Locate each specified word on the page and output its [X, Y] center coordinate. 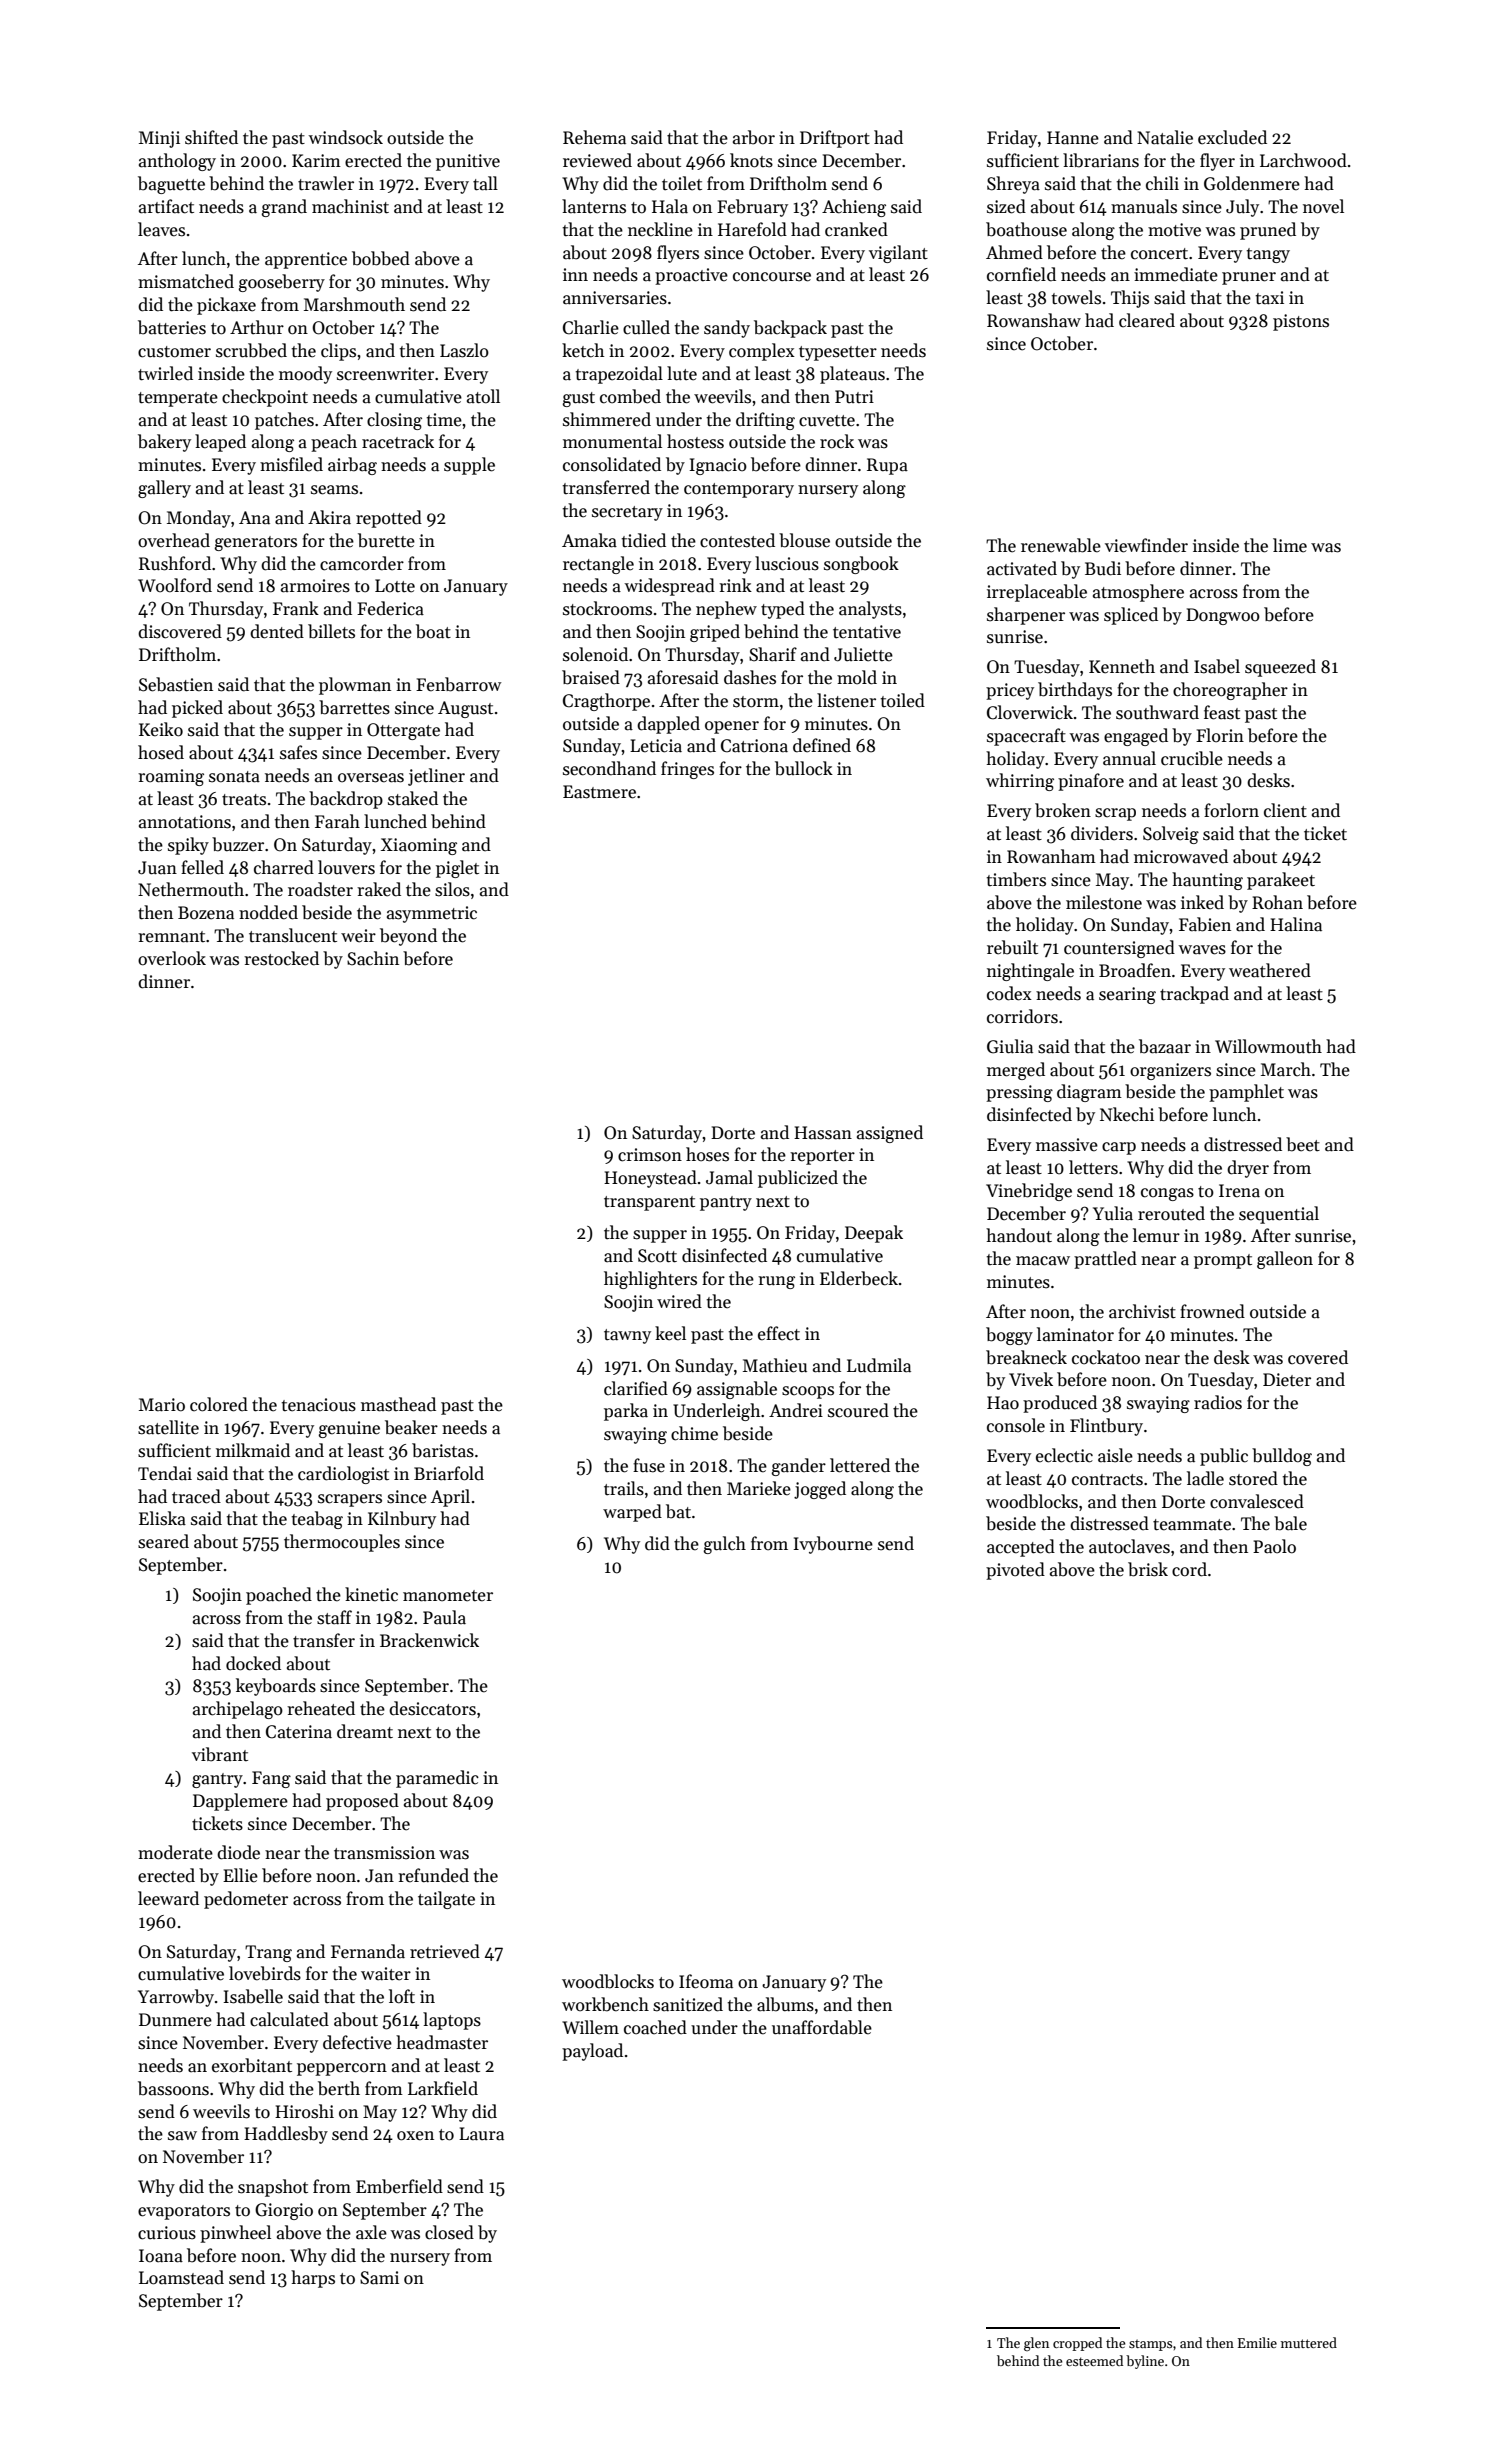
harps [313, 2279]
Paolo [1274, 1546]
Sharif [773, 654]
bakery [164, 443]
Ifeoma [706, 1981]
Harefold [752, 229]
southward [1157, 712]
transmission [384, 1853]
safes [298, 752]
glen [1036, 2344]
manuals [1144, 206]
